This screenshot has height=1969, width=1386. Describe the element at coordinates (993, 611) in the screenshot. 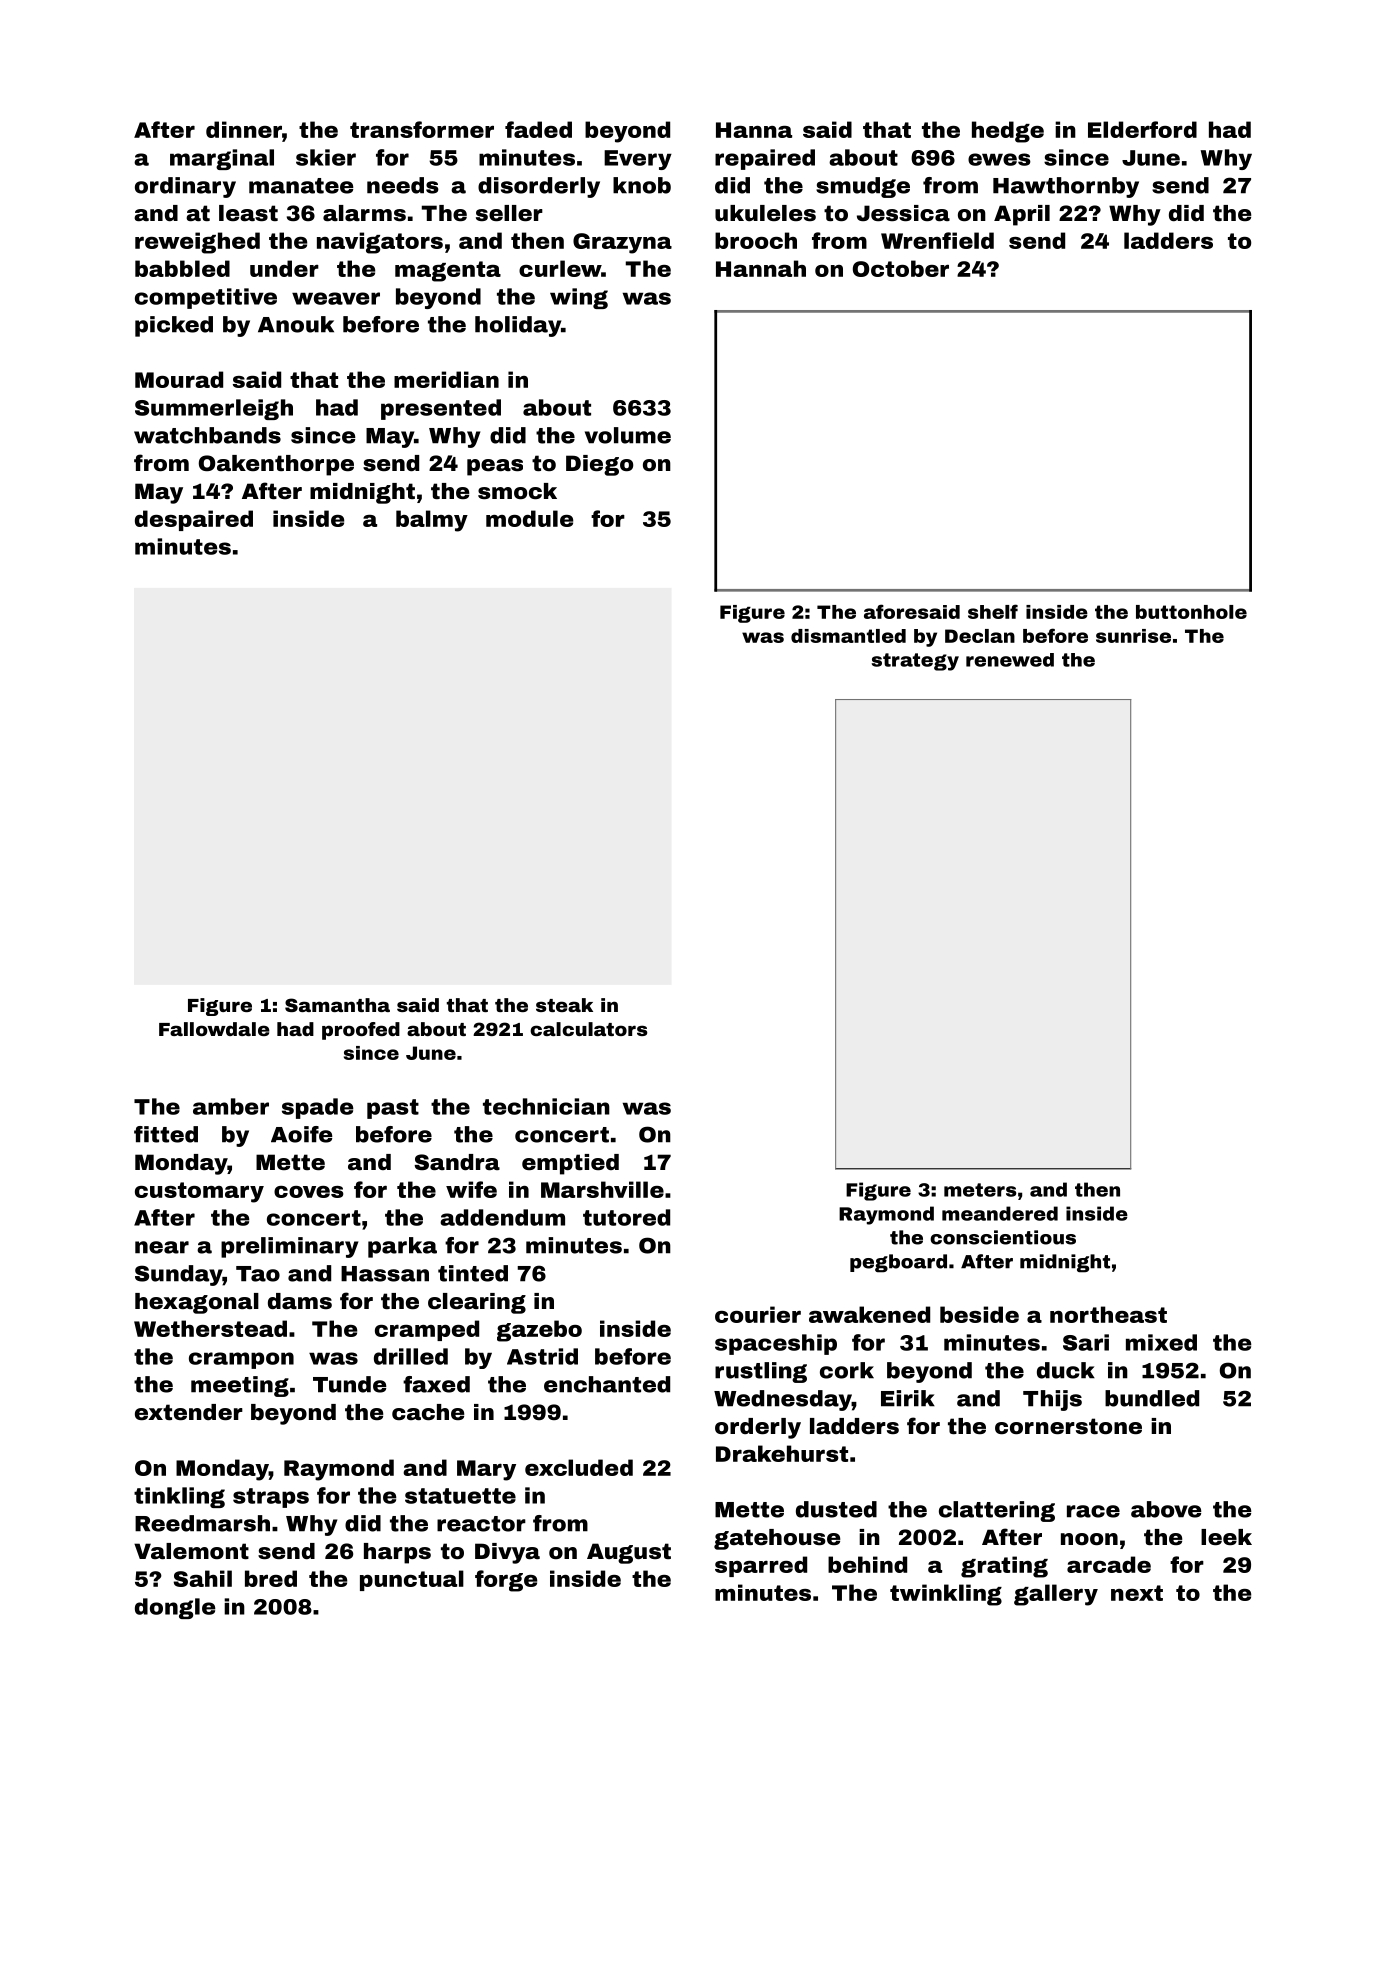

I see `shelf` at that location.
